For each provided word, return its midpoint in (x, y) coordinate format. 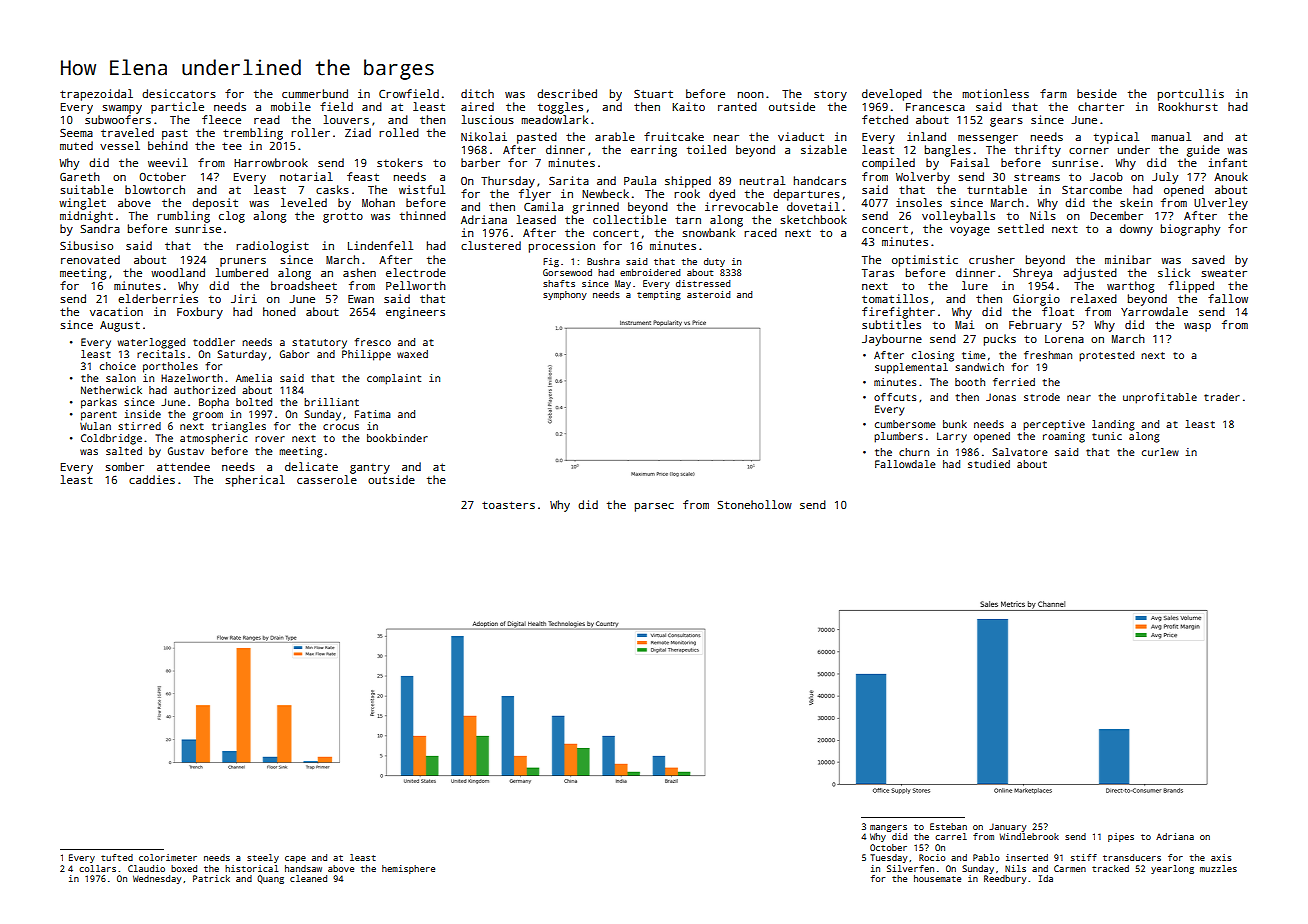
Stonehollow (754, 504)
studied (989, 464)
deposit (215, 204)
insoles (919, 202)
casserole (327, 479)
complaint (394, 379)
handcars (820, 180)
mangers (888, 828)
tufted (117, 857)
